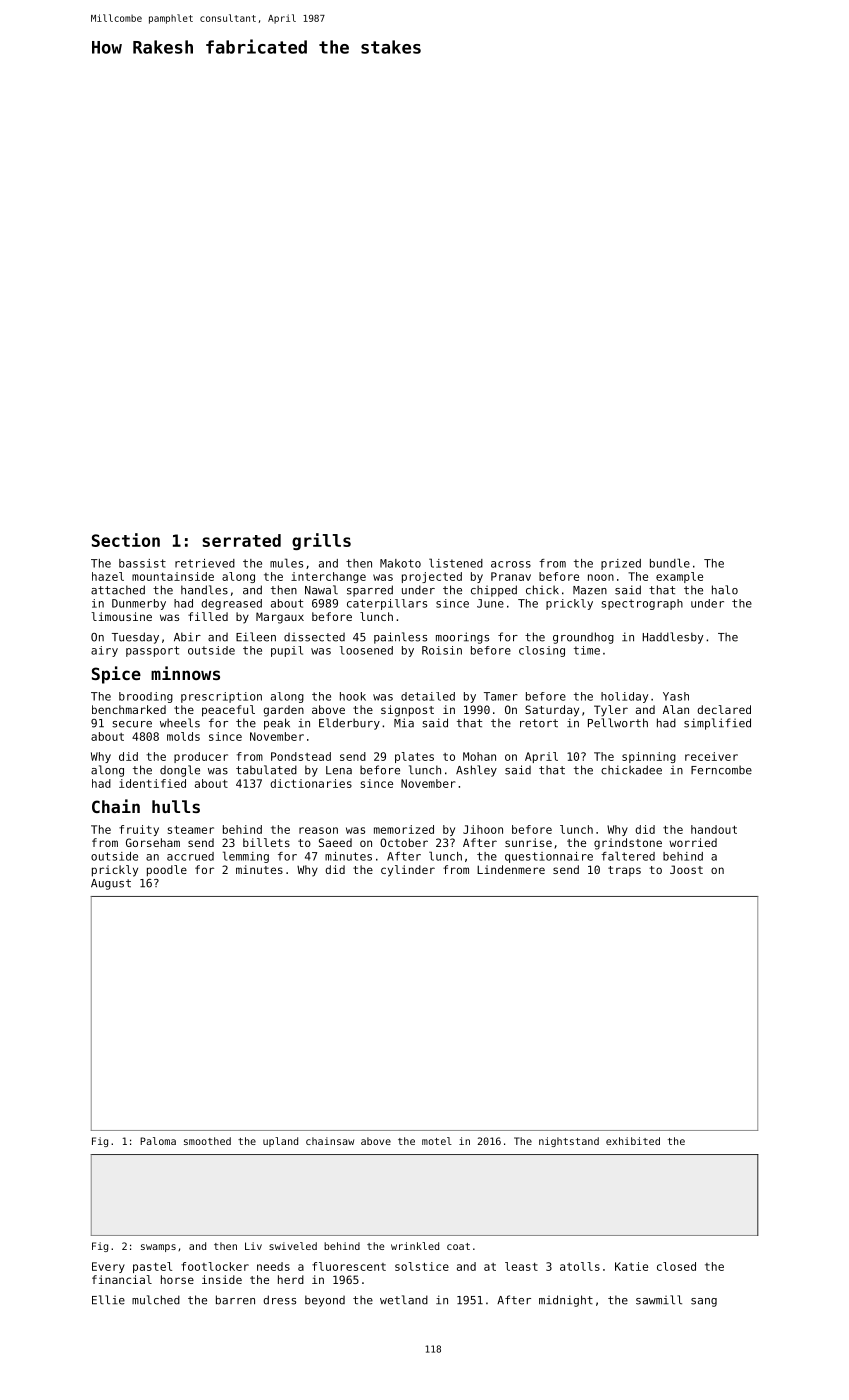 The width and height of the screenshot is (849, 1400). I want to click on memorized, so click(404, 829).
